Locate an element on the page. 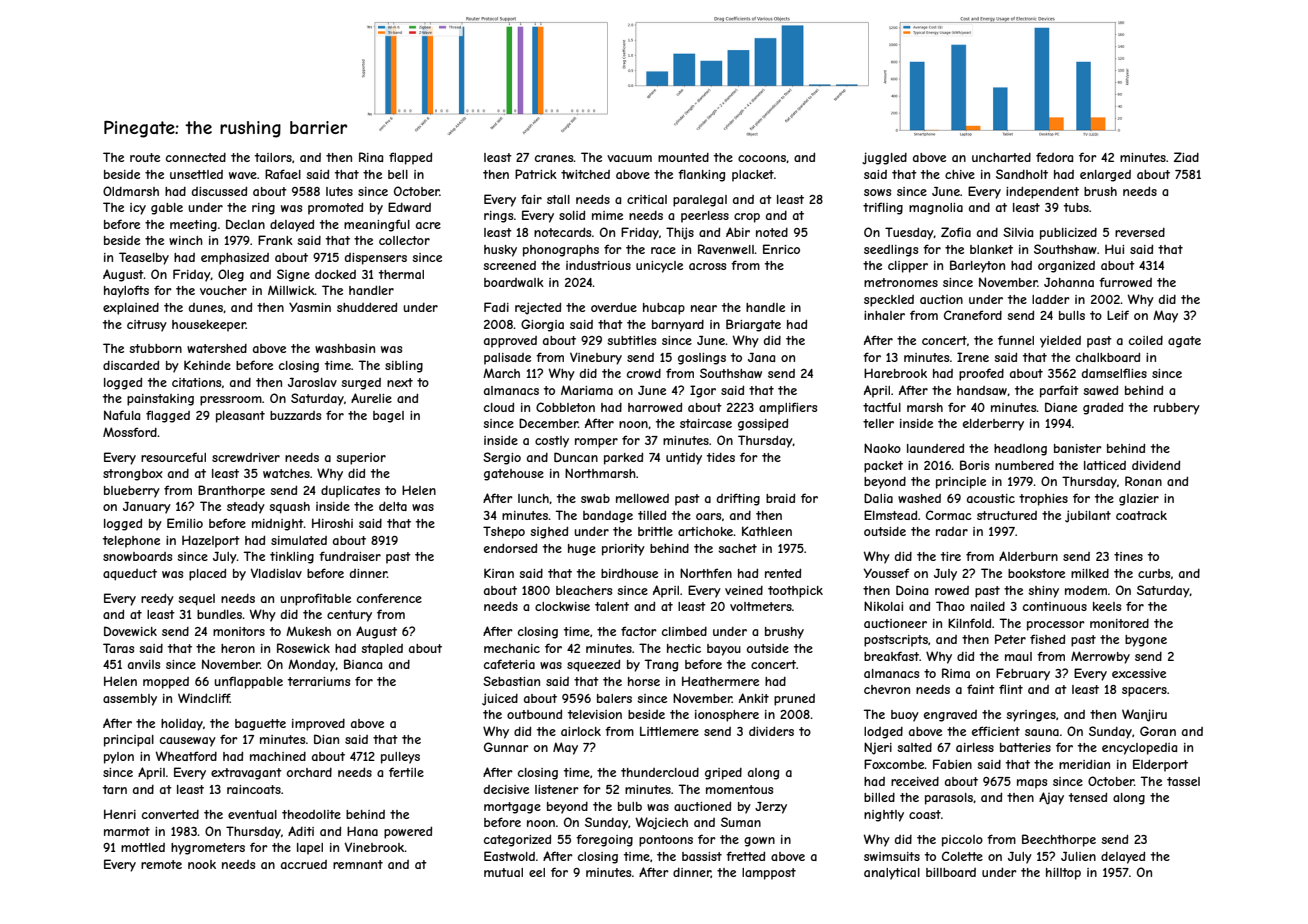 The width and height of the page is (1308, 924). cocoons is located at coordinates (762, 158).
